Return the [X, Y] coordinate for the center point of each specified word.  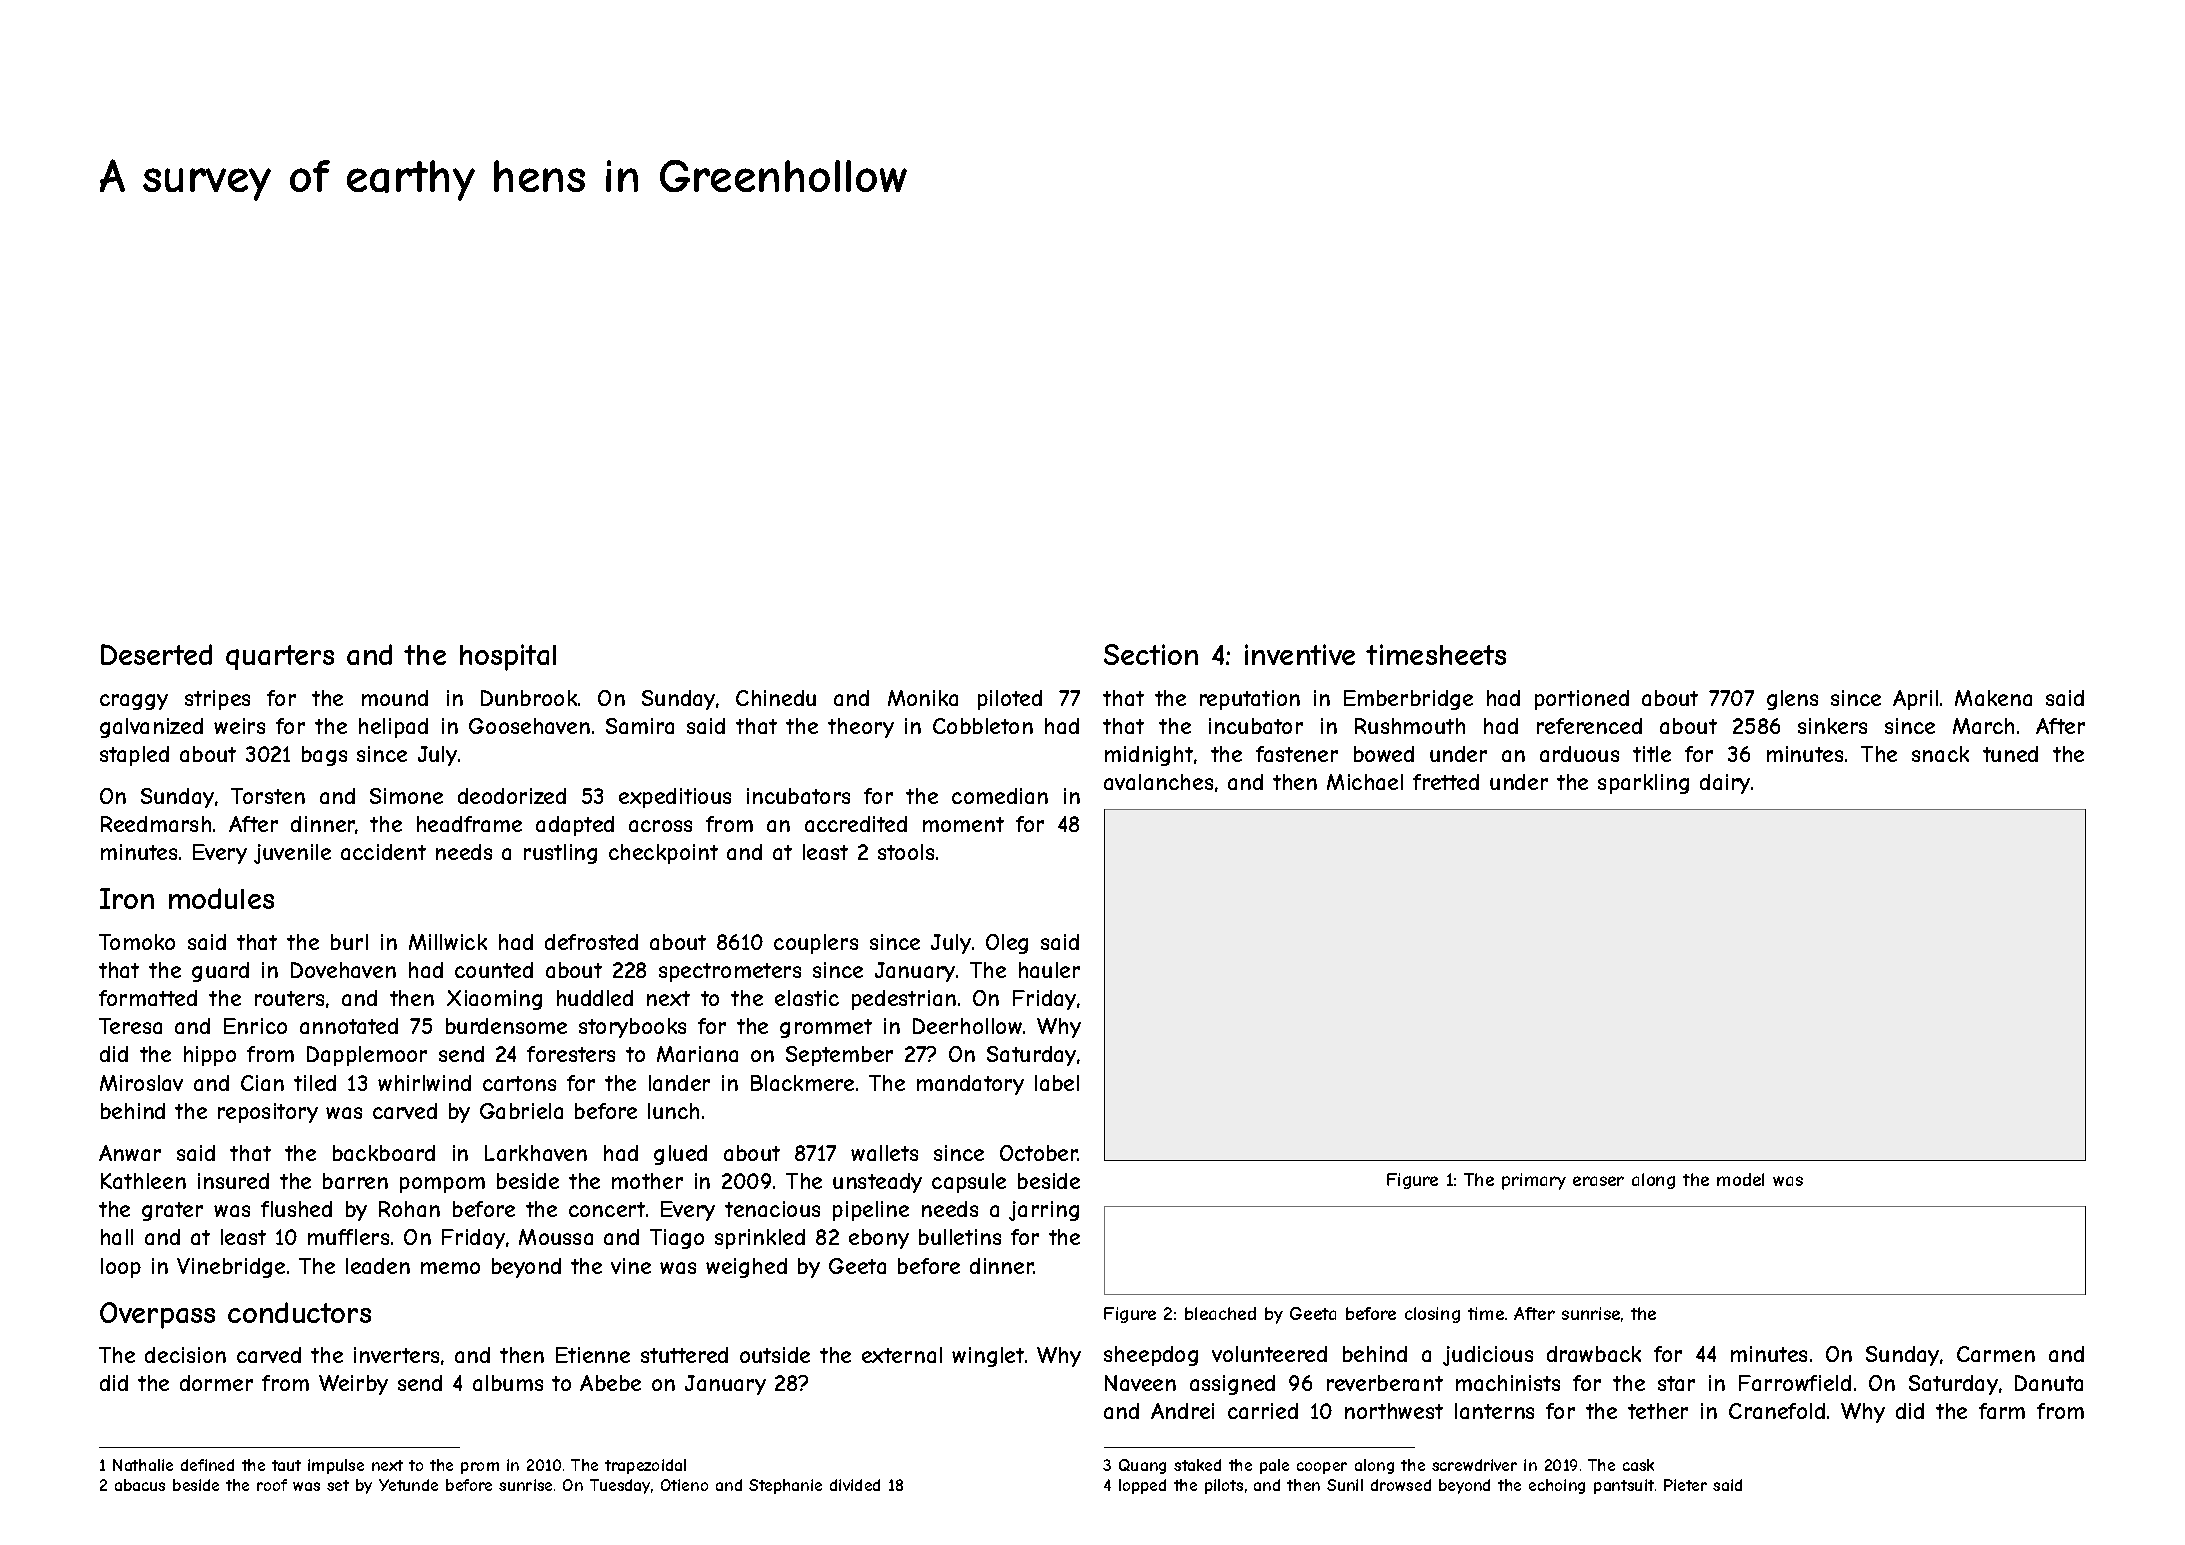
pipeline [871, 1211]
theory [861, 728]
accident [383, 852]
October [1039, 1153]
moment [963, 824]
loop [121, 1268]
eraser [1598, 1181]
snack [1940, 754]
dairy [1725, 784]
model [1740, 1179]
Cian [262, 1083]
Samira [640, 726]
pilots [1224, 1486]
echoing [1557, 1486]
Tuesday [620, 1486]
